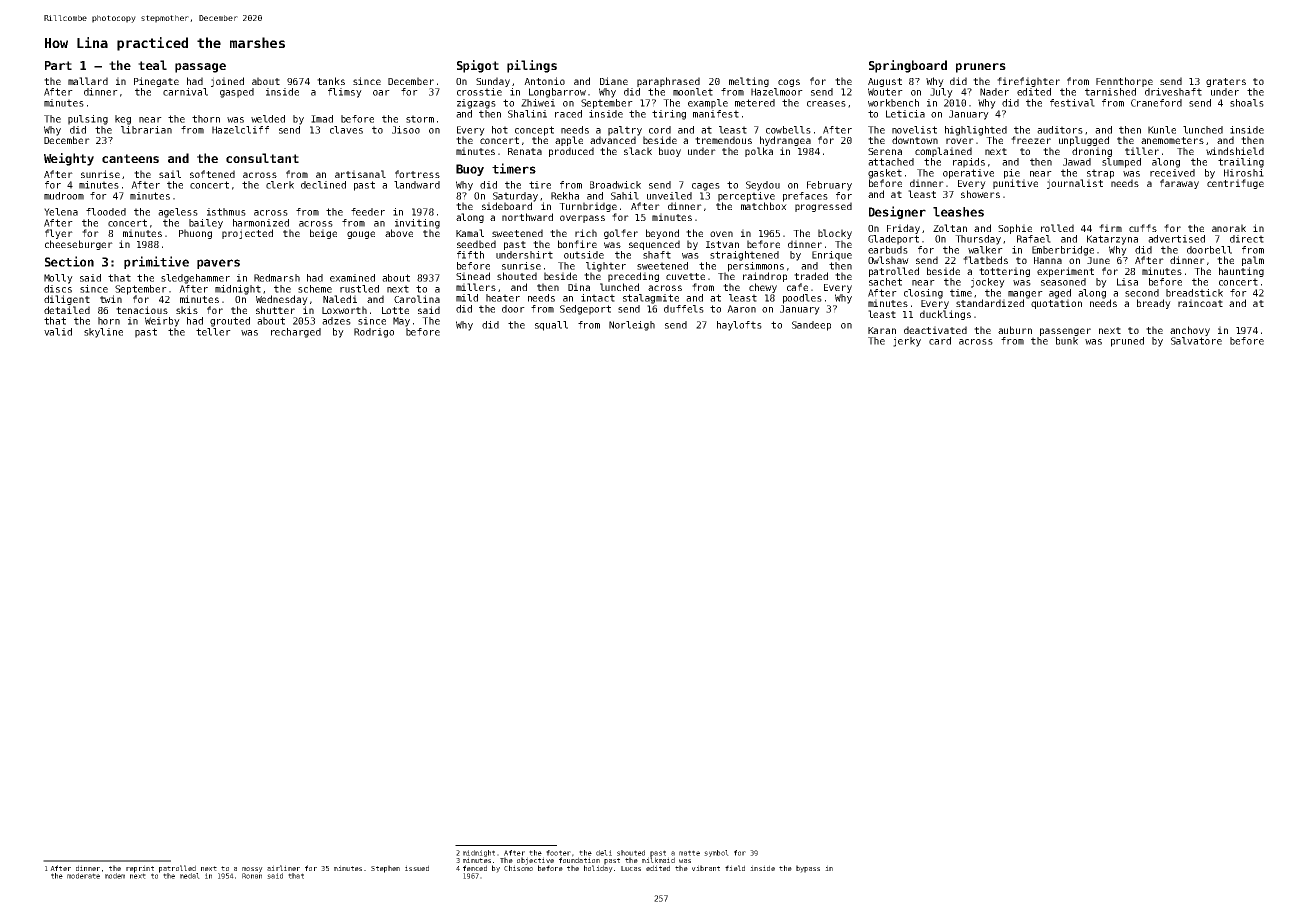 This screenshot has height=924, width=1308. I want to click on bypass, so click(808, 869).
